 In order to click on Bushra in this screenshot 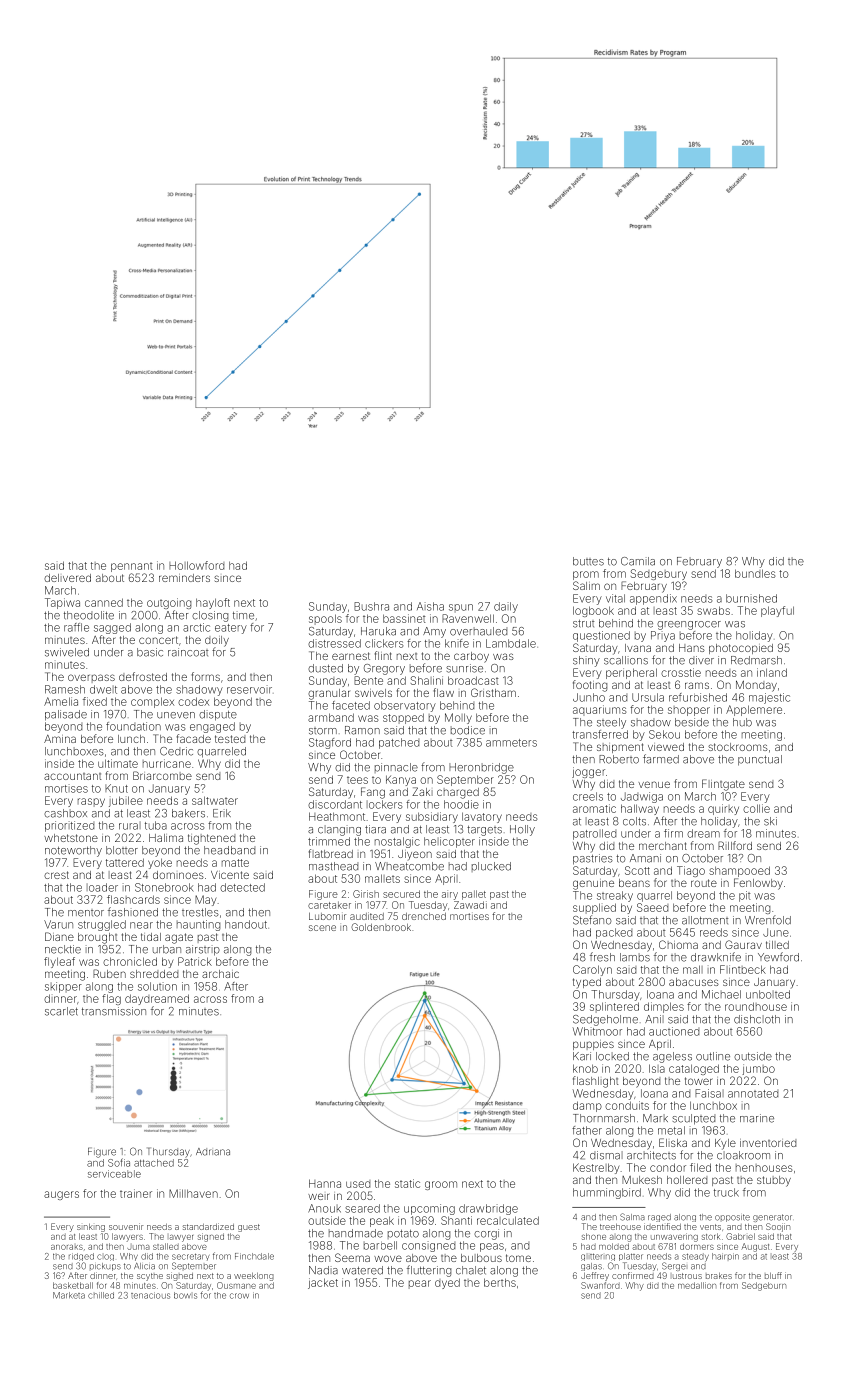, I will do `click(371, 606)`.
